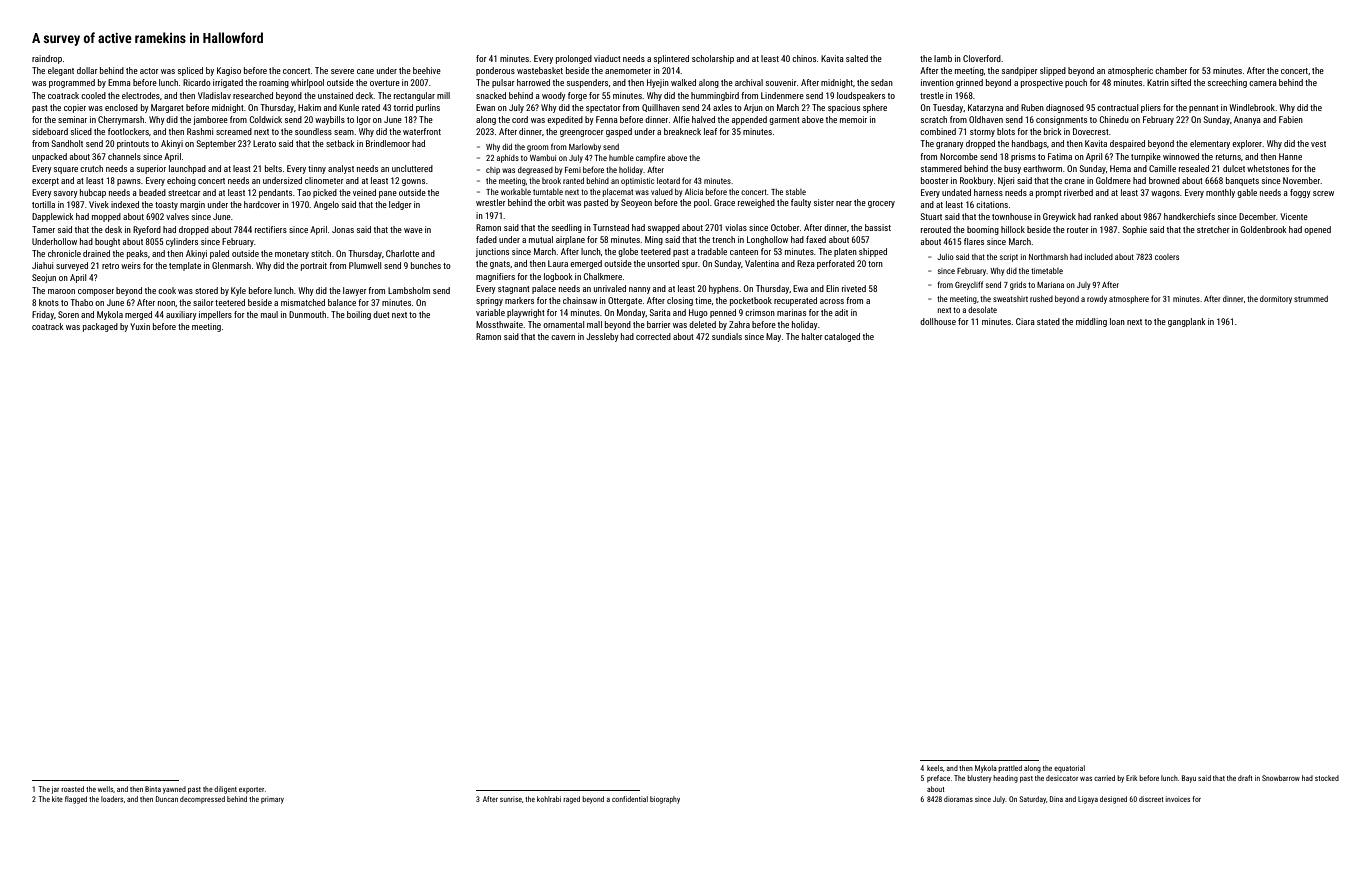 The image size is (1372, 887). What do you see at coordinates (47, 59) in the screenshot?
I see `raindrop` at bounding box center [47, 59].
